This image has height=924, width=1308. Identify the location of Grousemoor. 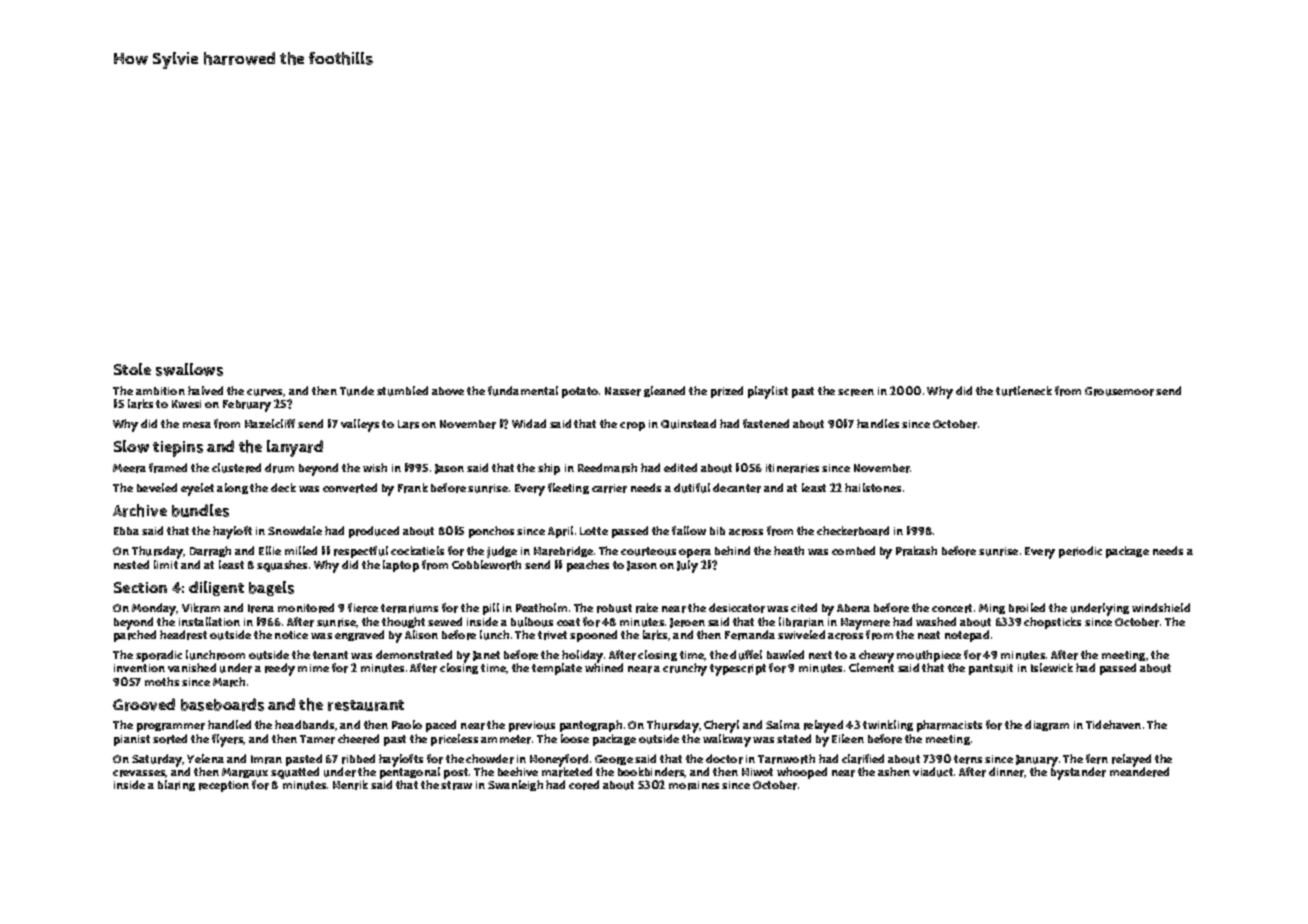
(1119, 391).
